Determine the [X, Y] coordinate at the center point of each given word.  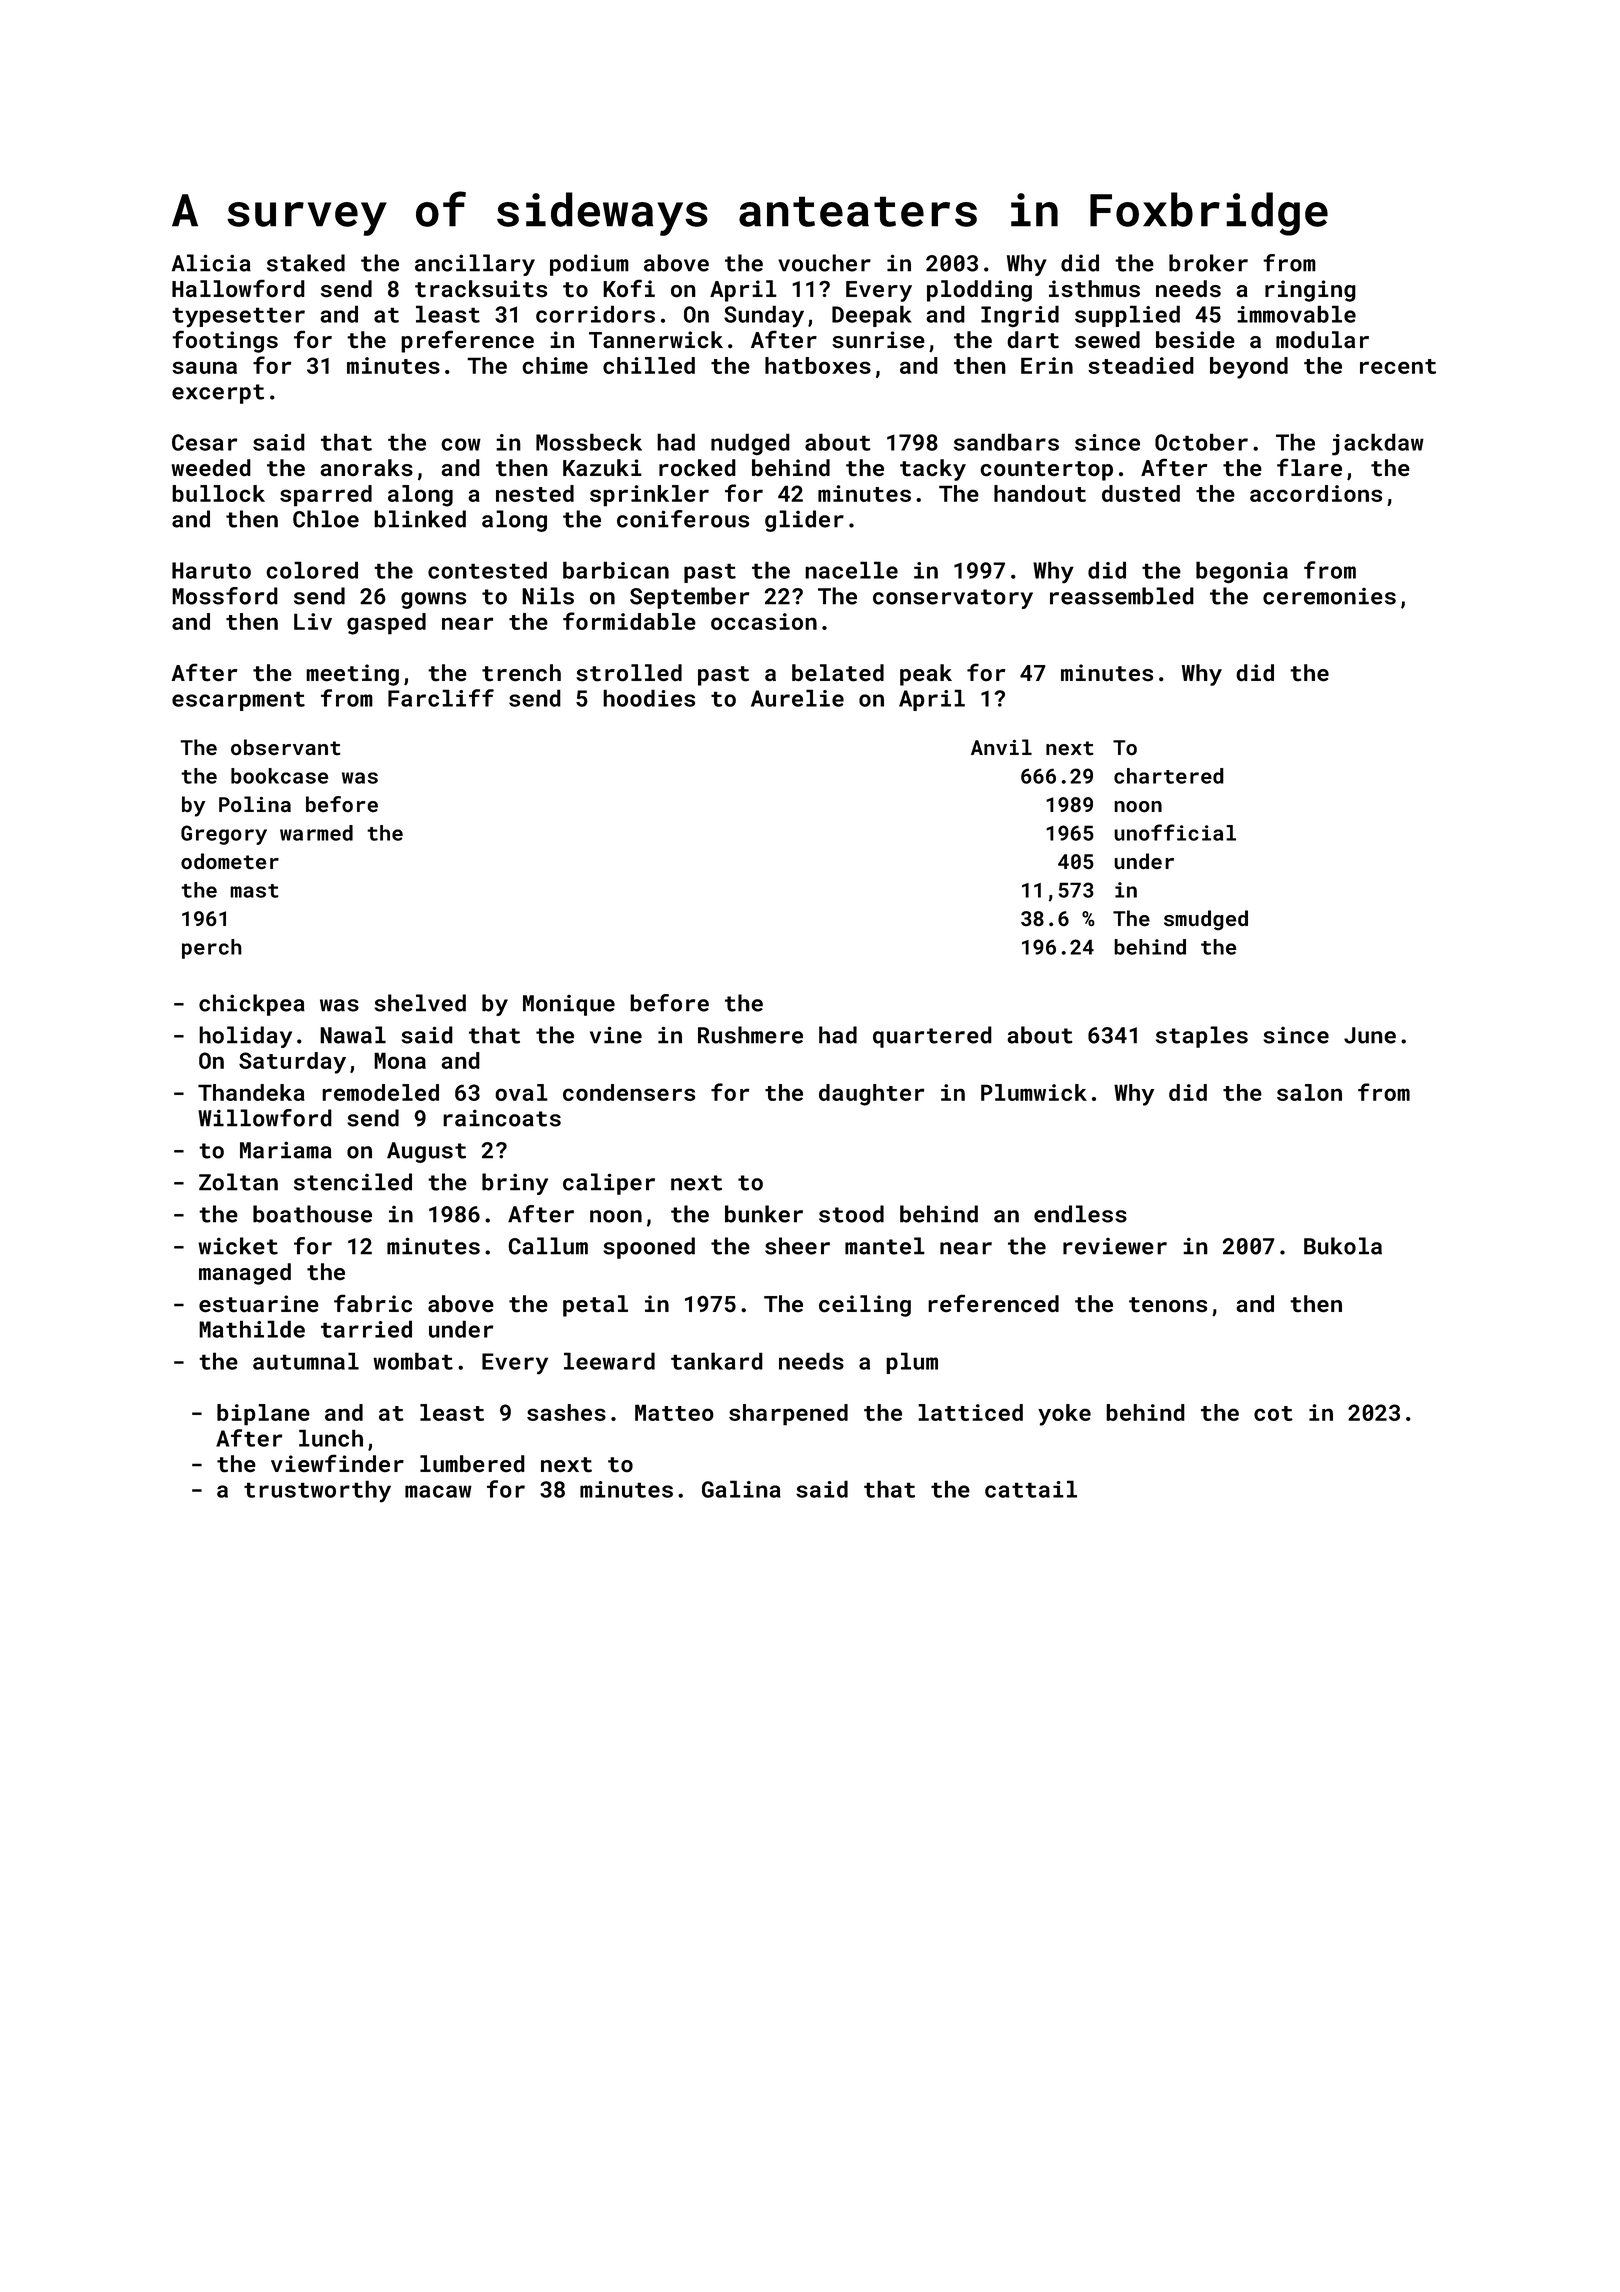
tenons [1168, 1305]
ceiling [865, 1306]
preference [467, 341]
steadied [1141, 365]
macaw [438, 1491]
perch [212, 949]
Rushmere [750, 1035]
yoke [1064, 1415]
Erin [1047, 365]
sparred [326, 496]
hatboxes [818, 365]
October [1201, 442]
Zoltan [238, 1182]
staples [1202, 1037]
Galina [741, 1489]
